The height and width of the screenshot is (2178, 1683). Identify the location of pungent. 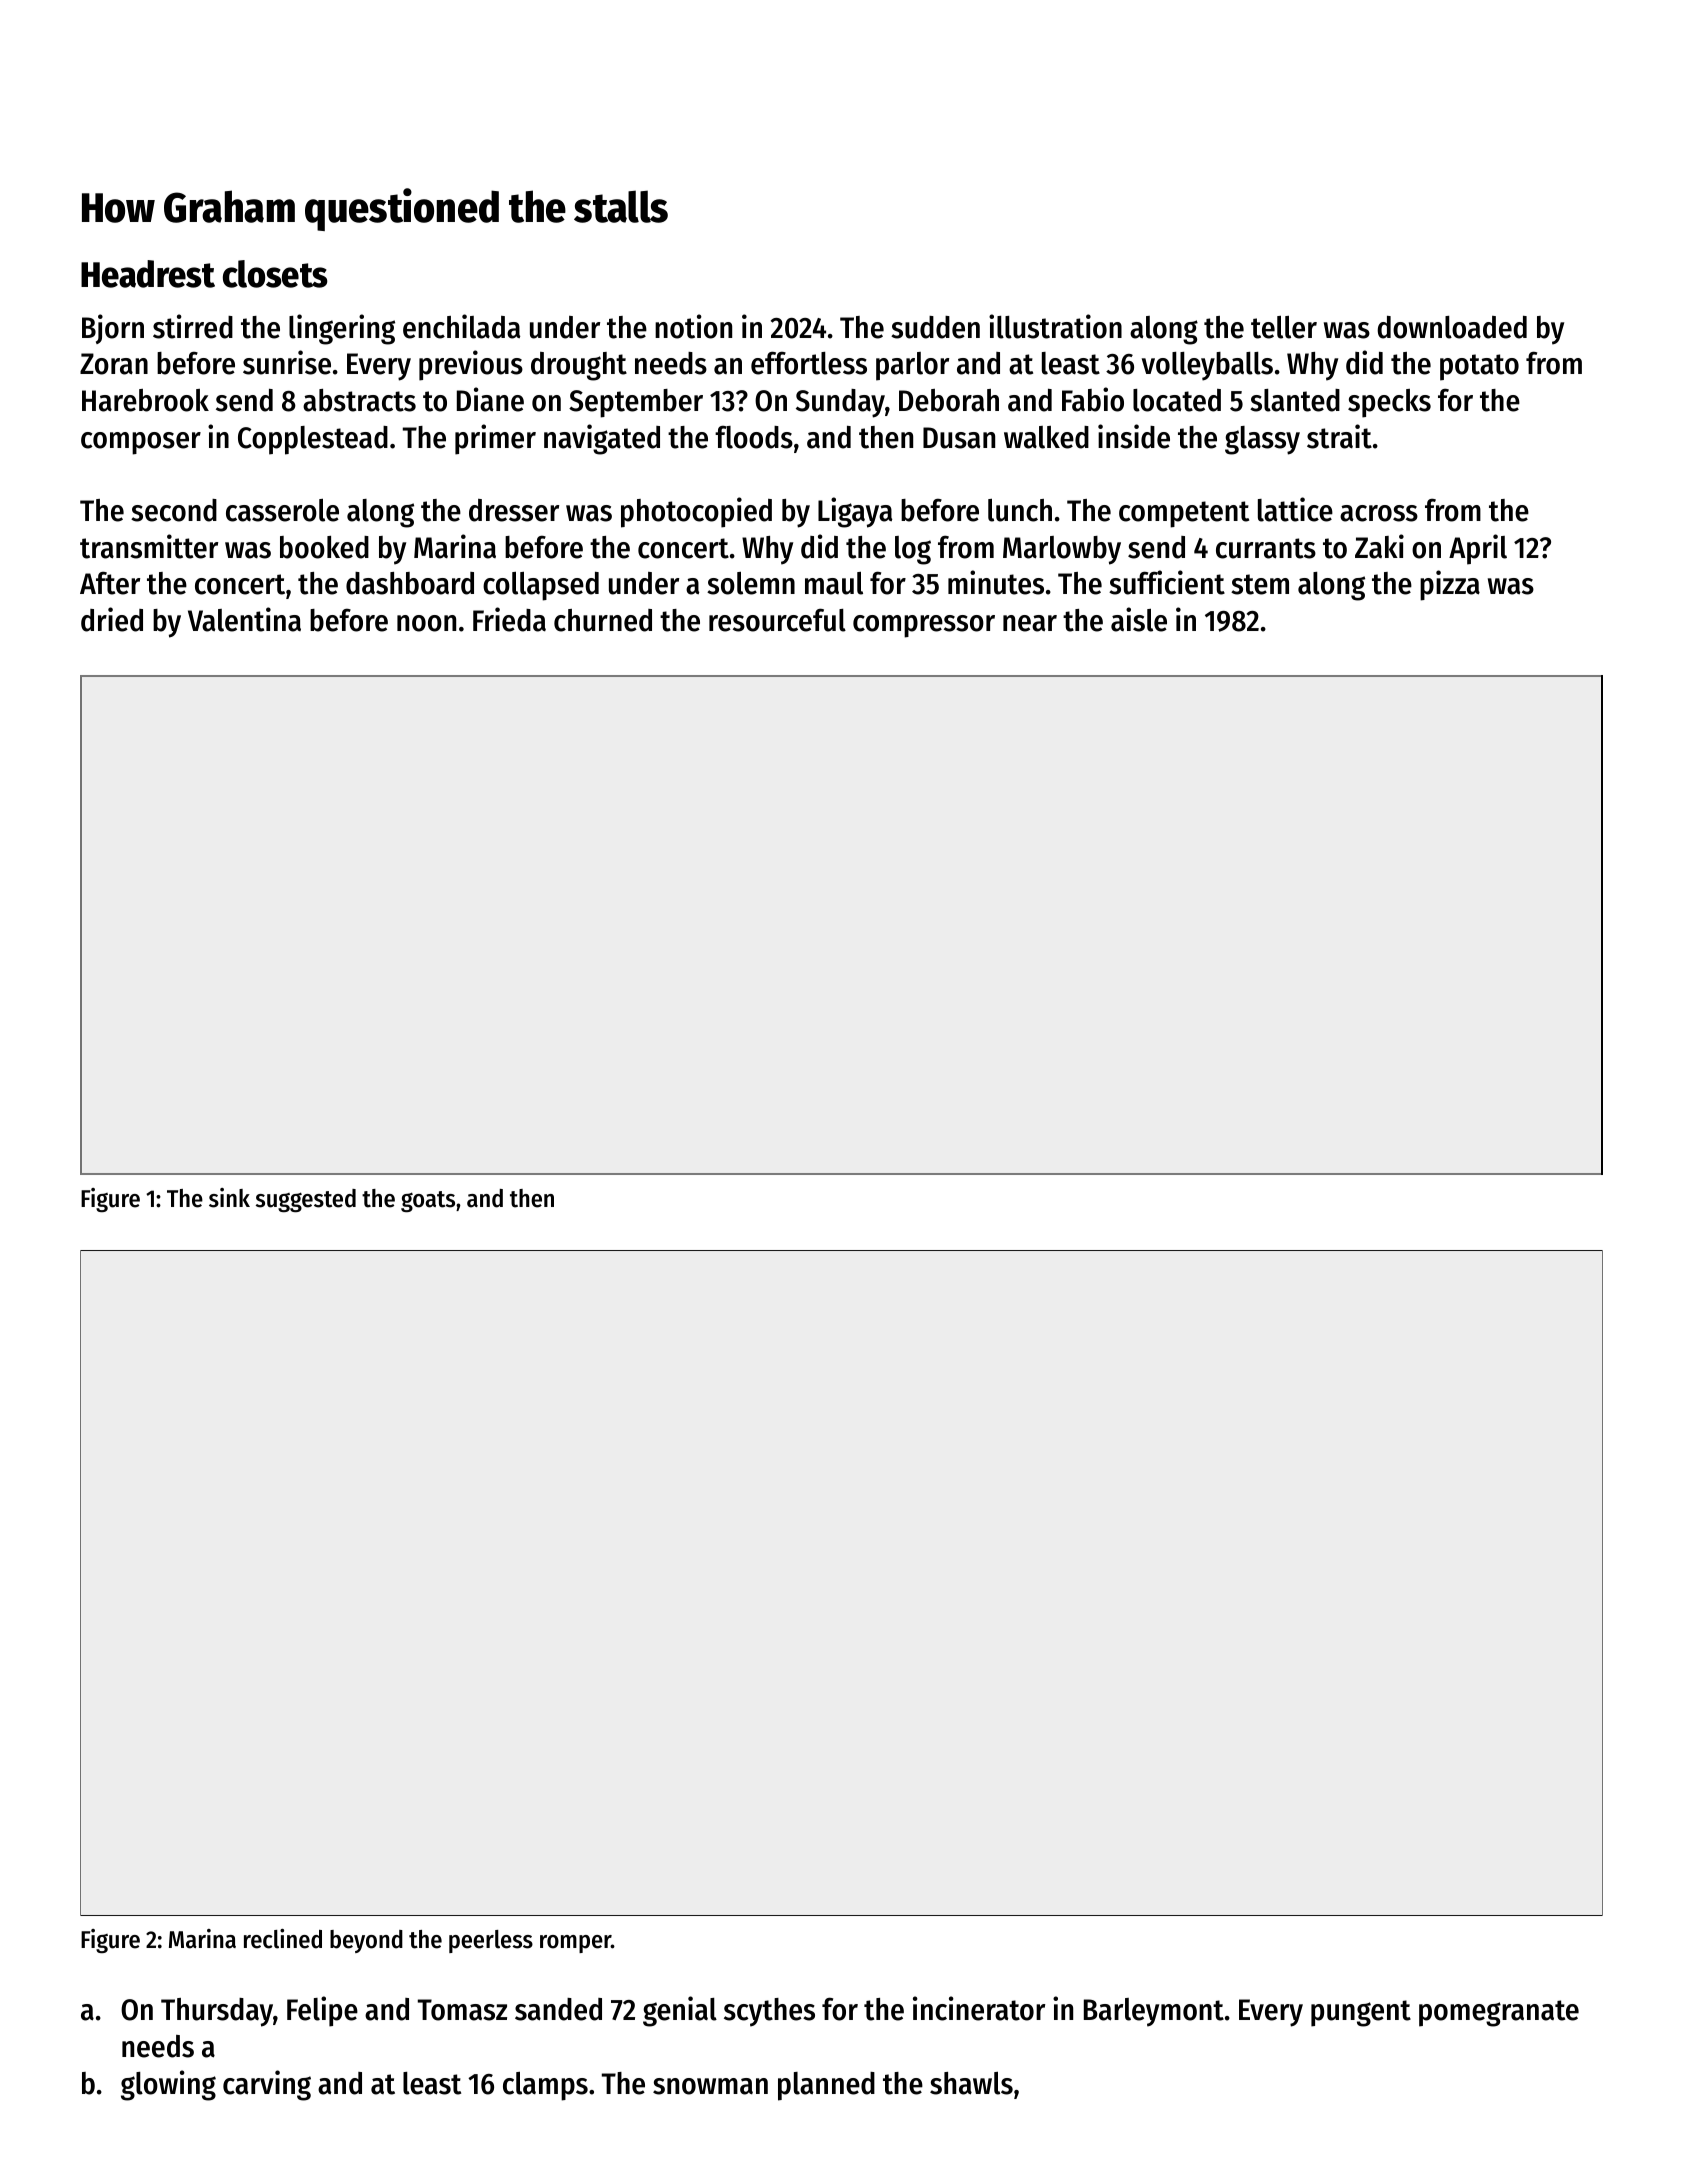
(1361, 2013).
